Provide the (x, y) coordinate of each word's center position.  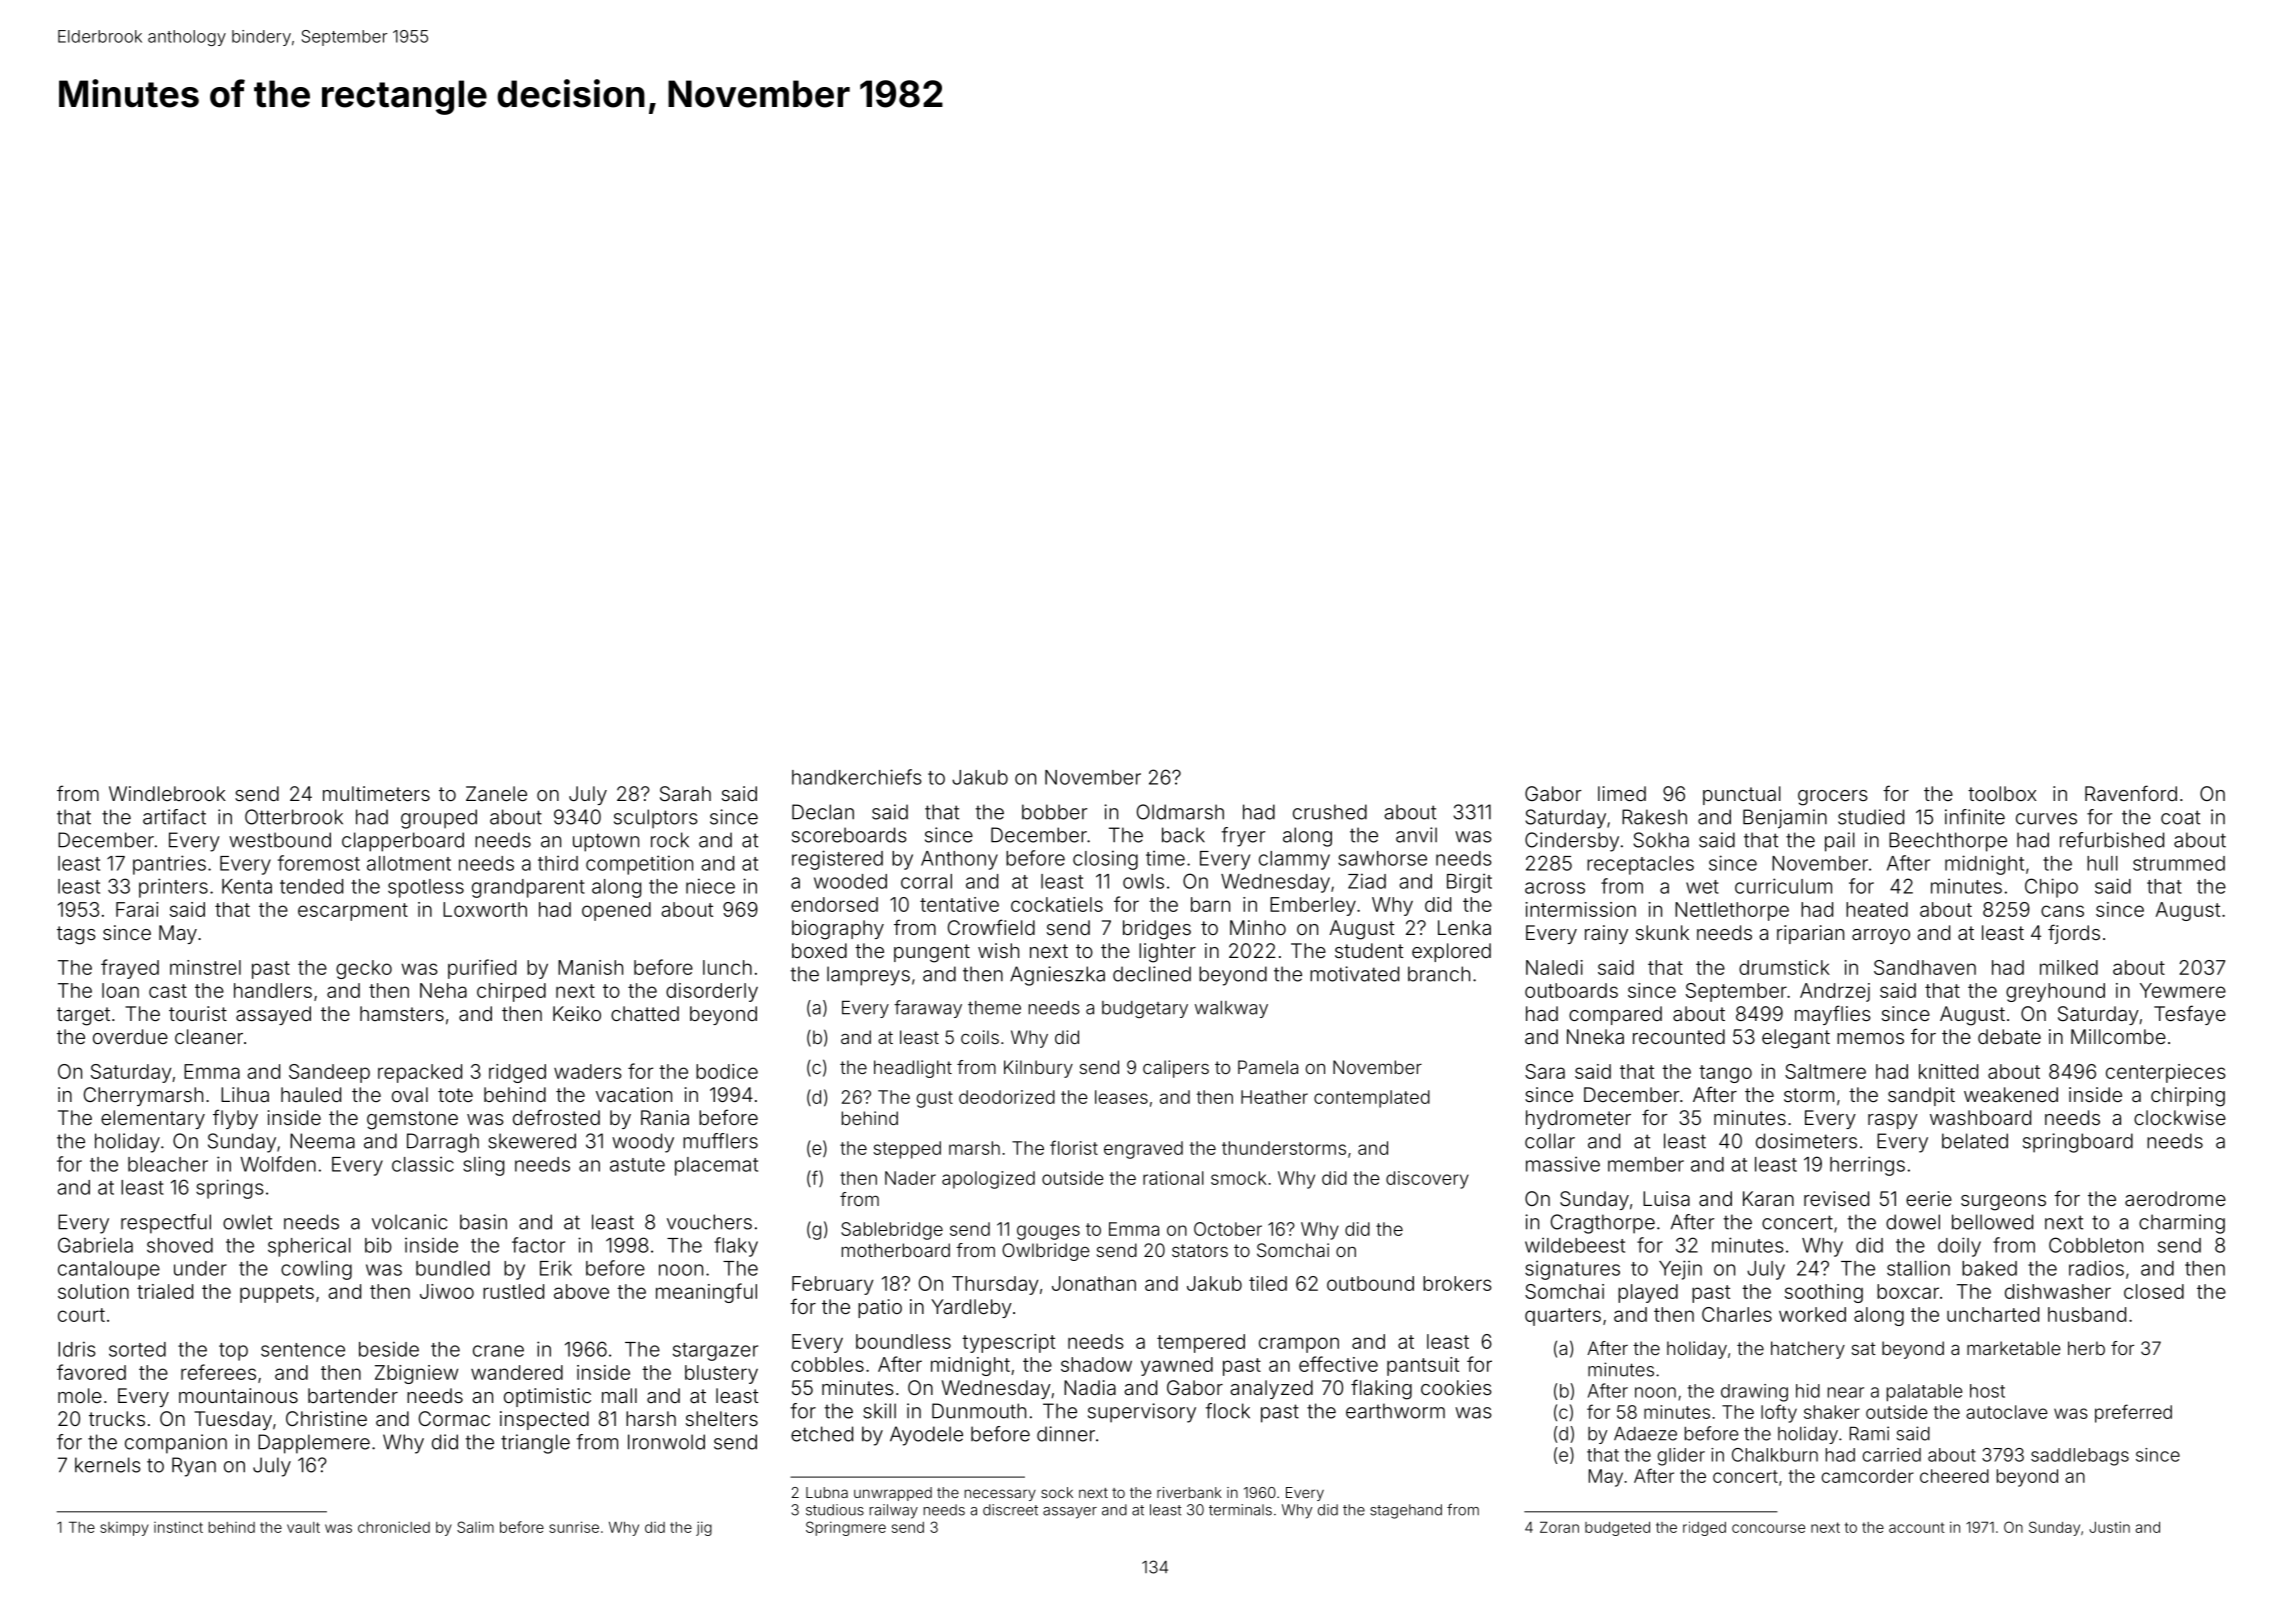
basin (483, 1222)
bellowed (1992, 1222)
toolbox (2002, 793)
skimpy (124, 1529)
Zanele (496, 793)
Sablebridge (892, 1231)
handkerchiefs (857, 777)
